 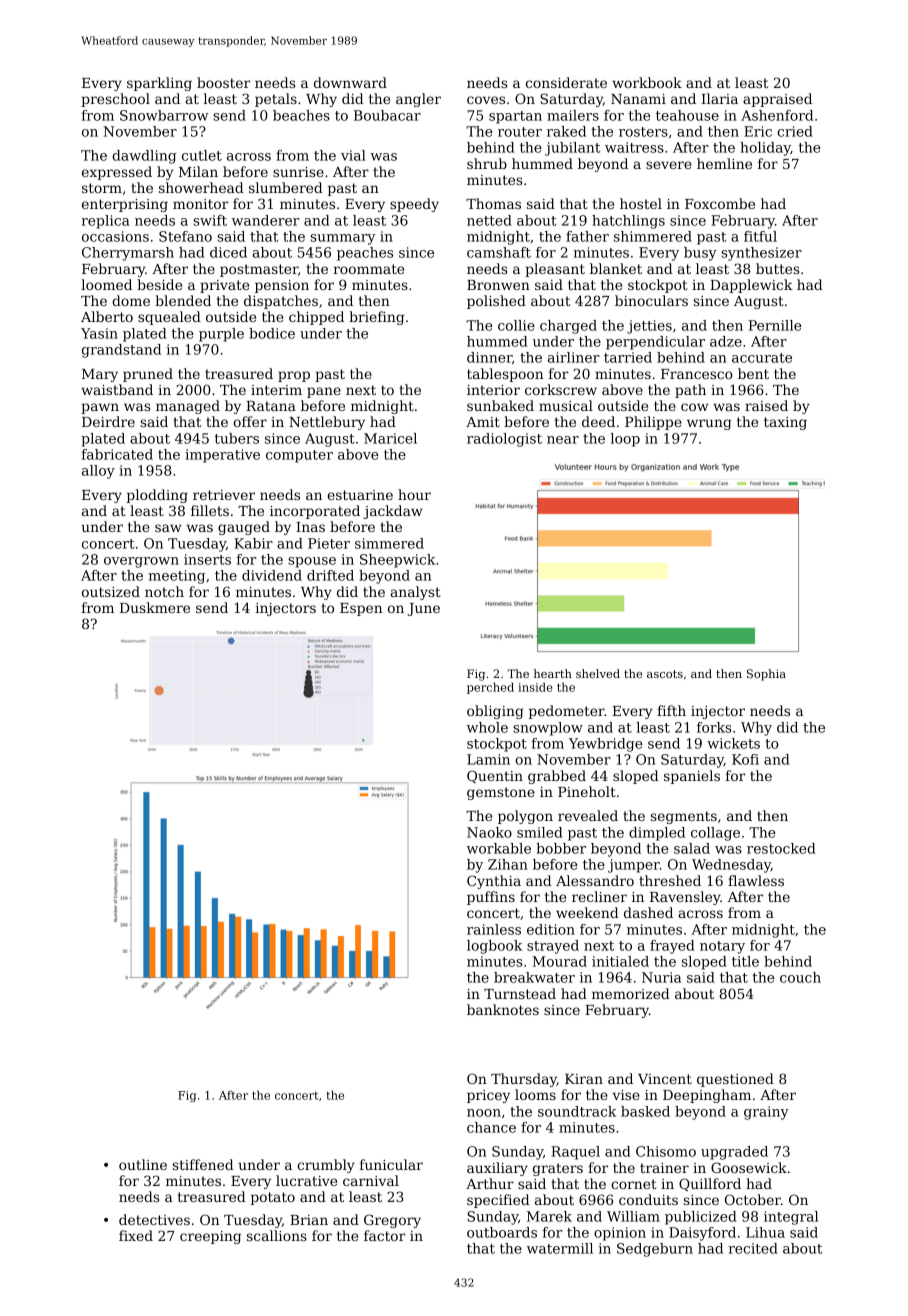 What do you see at coordinates (361, 609) in the screenshot?
I see `Espen` at bounding box center [361, 609].
